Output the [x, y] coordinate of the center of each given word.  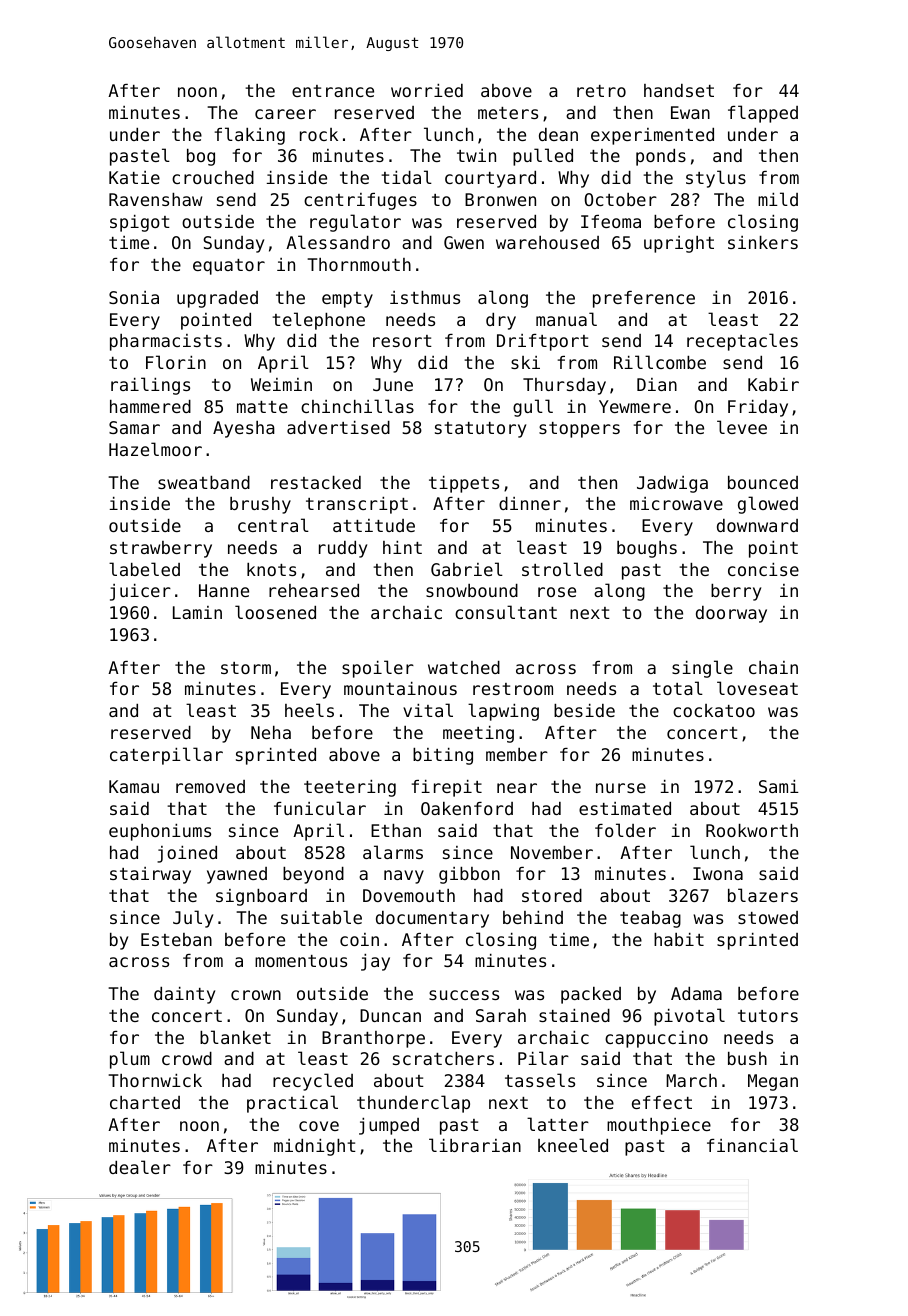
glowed [768, 505]
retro [601, 91]
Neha [271, 732]
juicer [140, 592]
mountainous [400, 688]
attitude [374, 525]
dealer [140, 1167]
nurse [621, 788]
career [285, 114]
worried [427, 90]
